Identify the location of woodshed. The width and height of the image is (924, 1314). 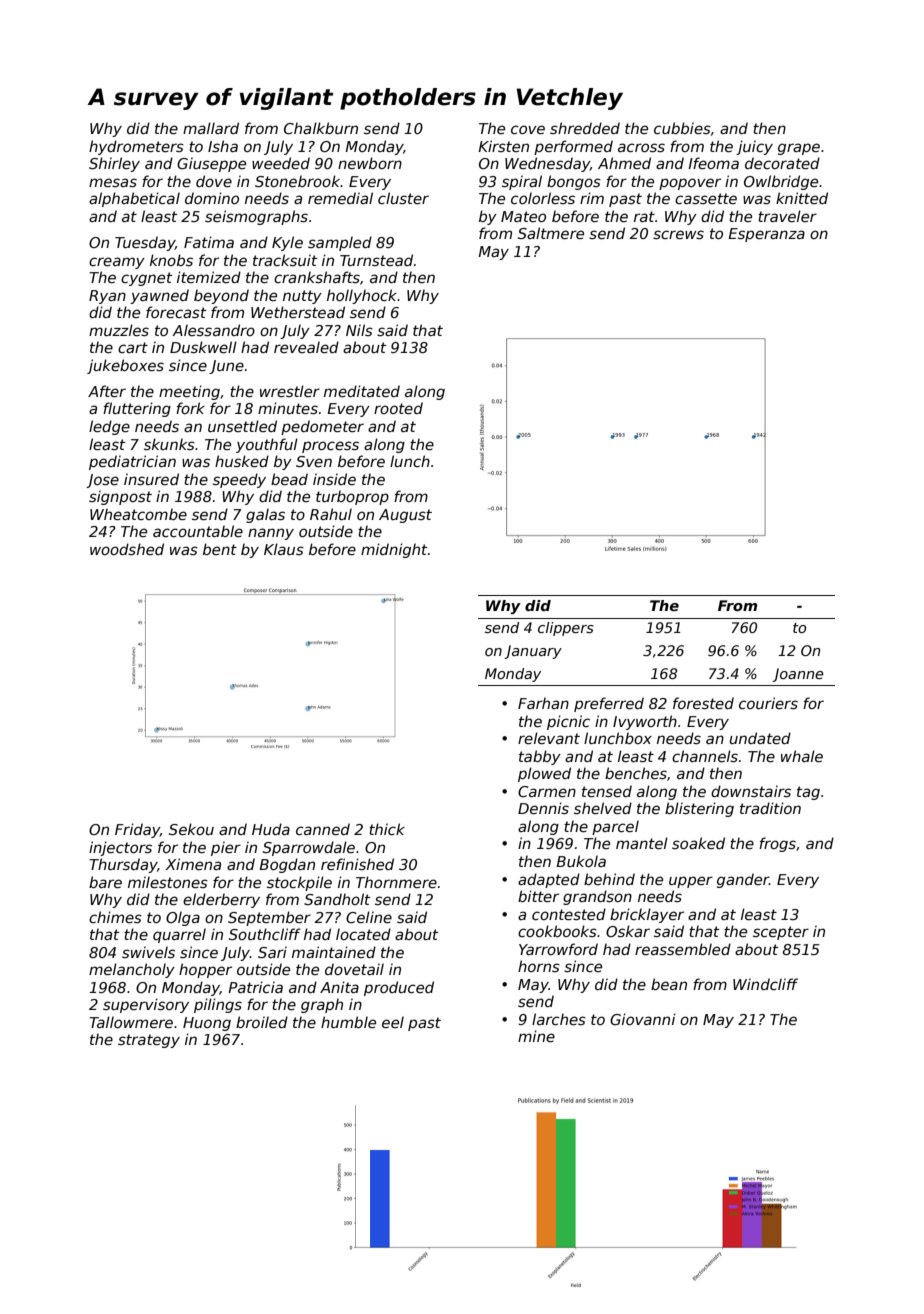
(127, 549).
